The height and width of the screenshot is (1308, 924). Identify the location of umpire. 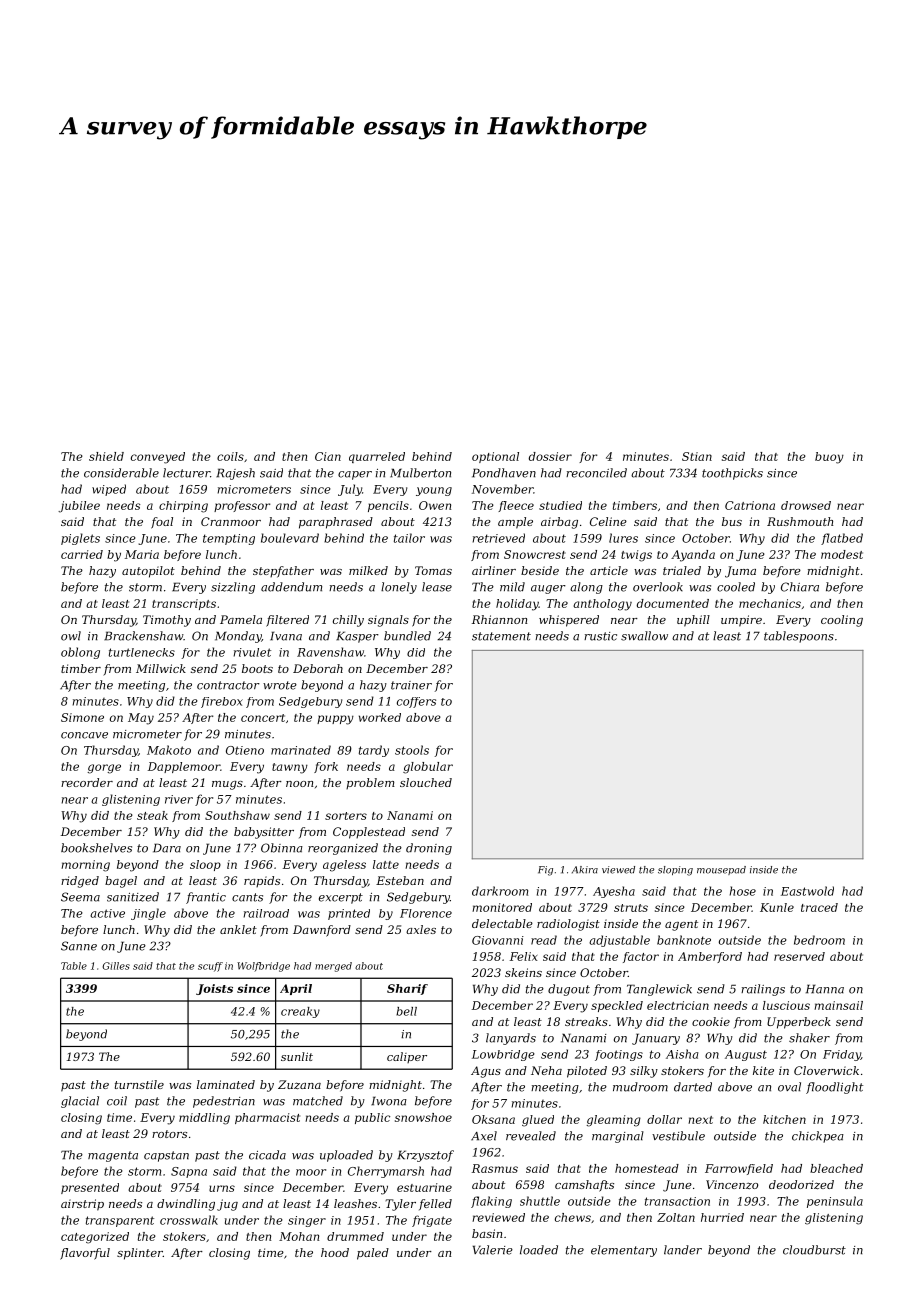
(741, 621).
